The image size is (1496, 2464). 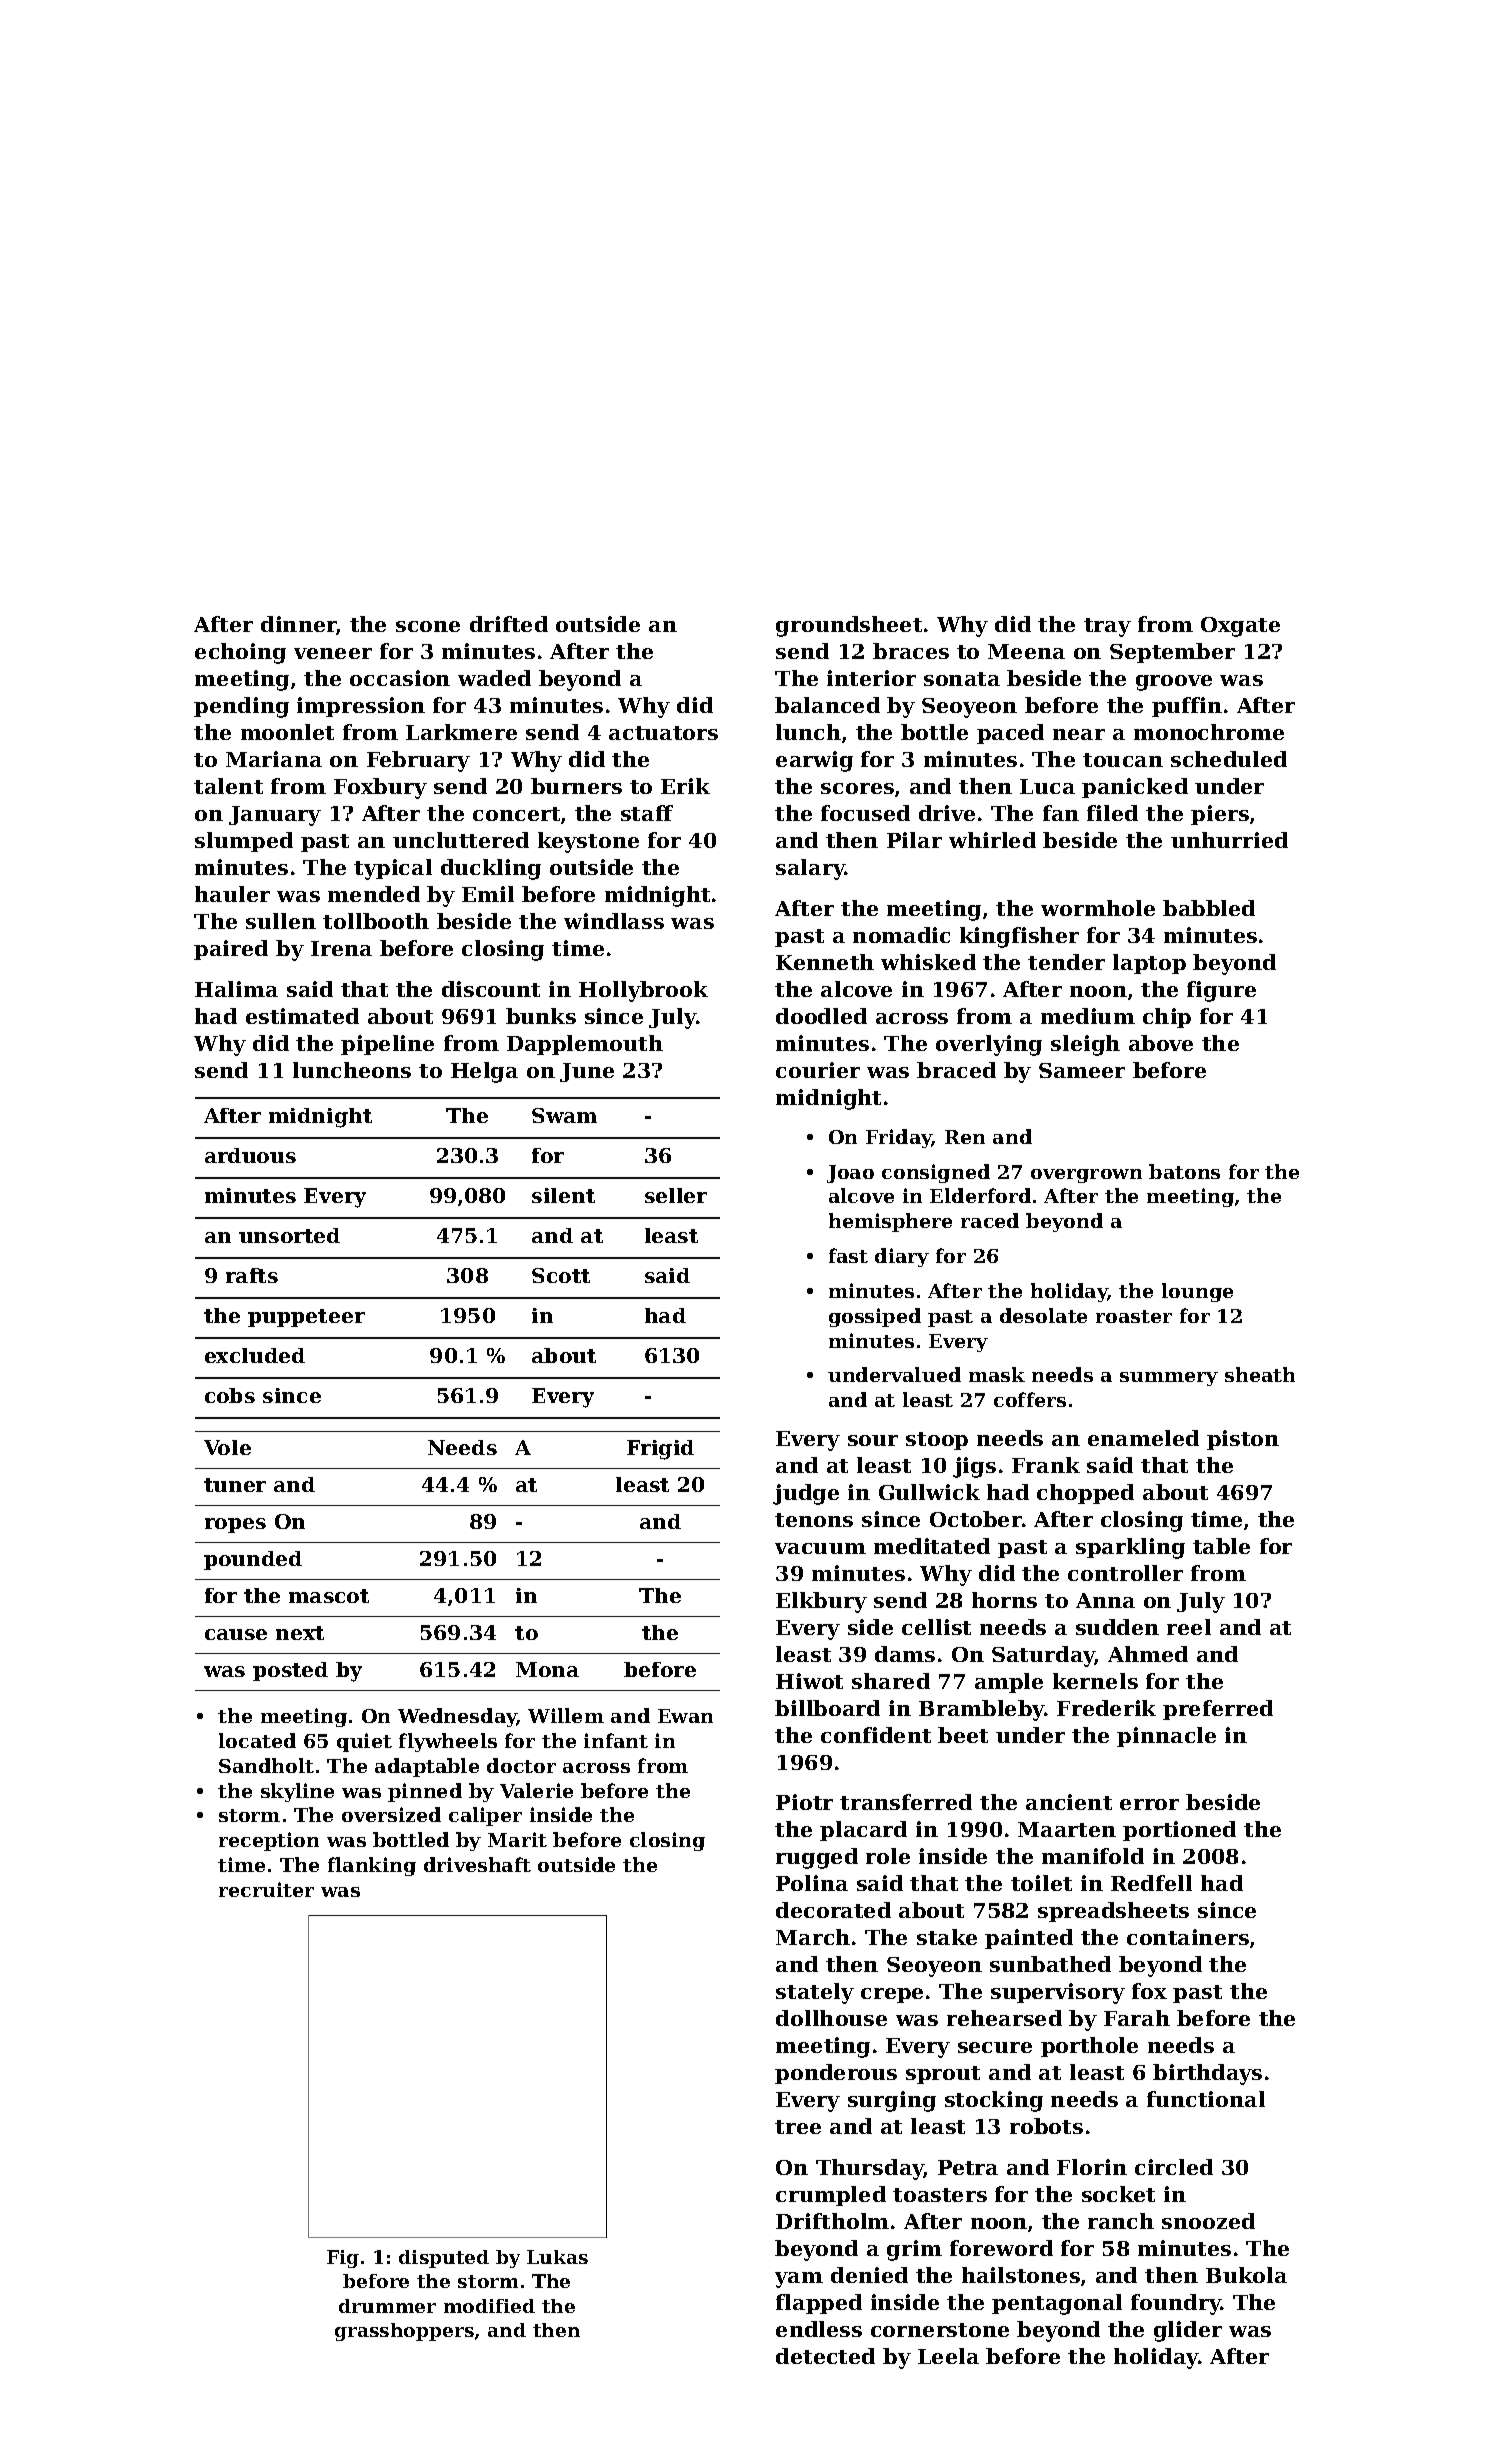 I want to click on judge, so click(x=806, y=1494).
